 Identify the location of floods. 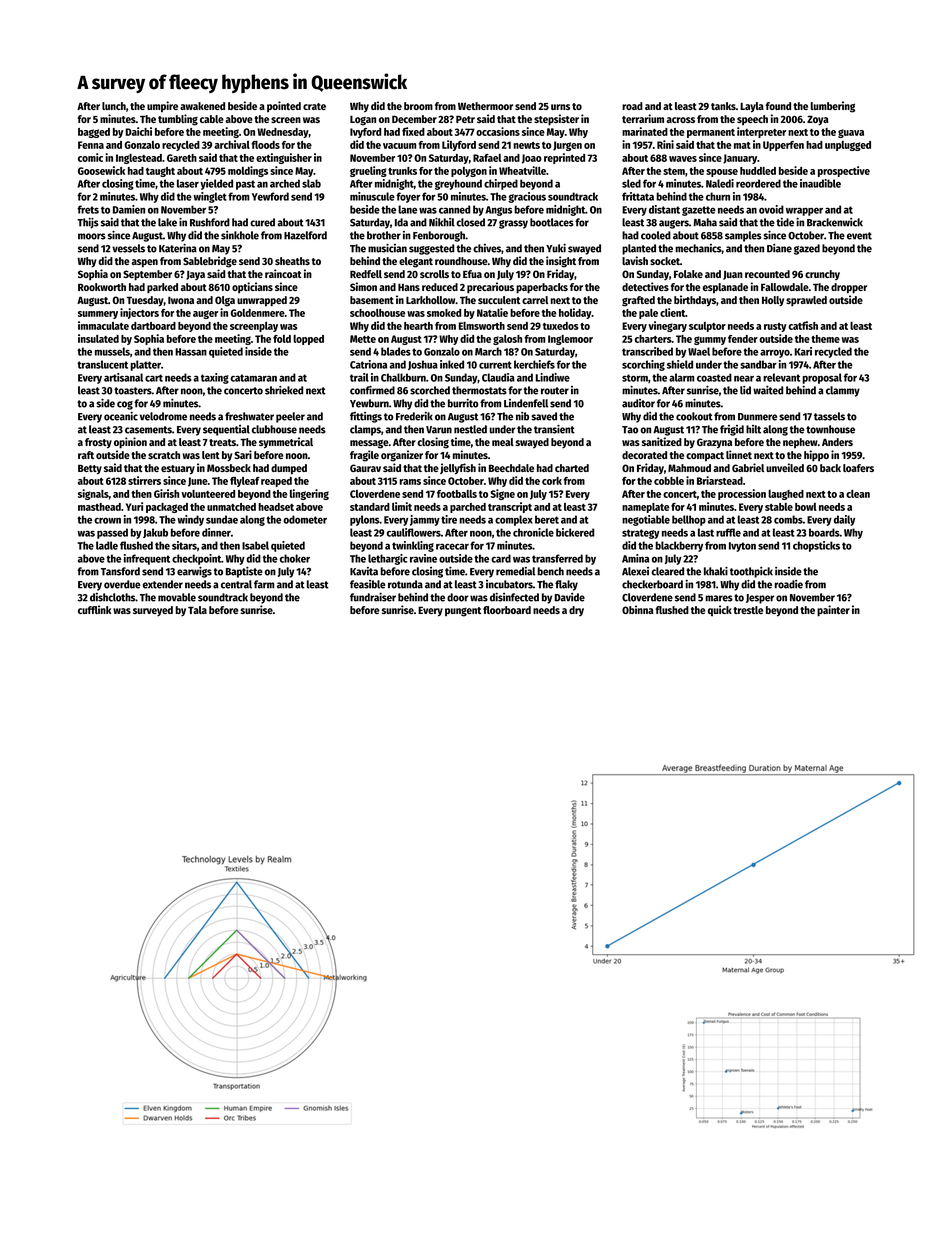
(265, 145).
